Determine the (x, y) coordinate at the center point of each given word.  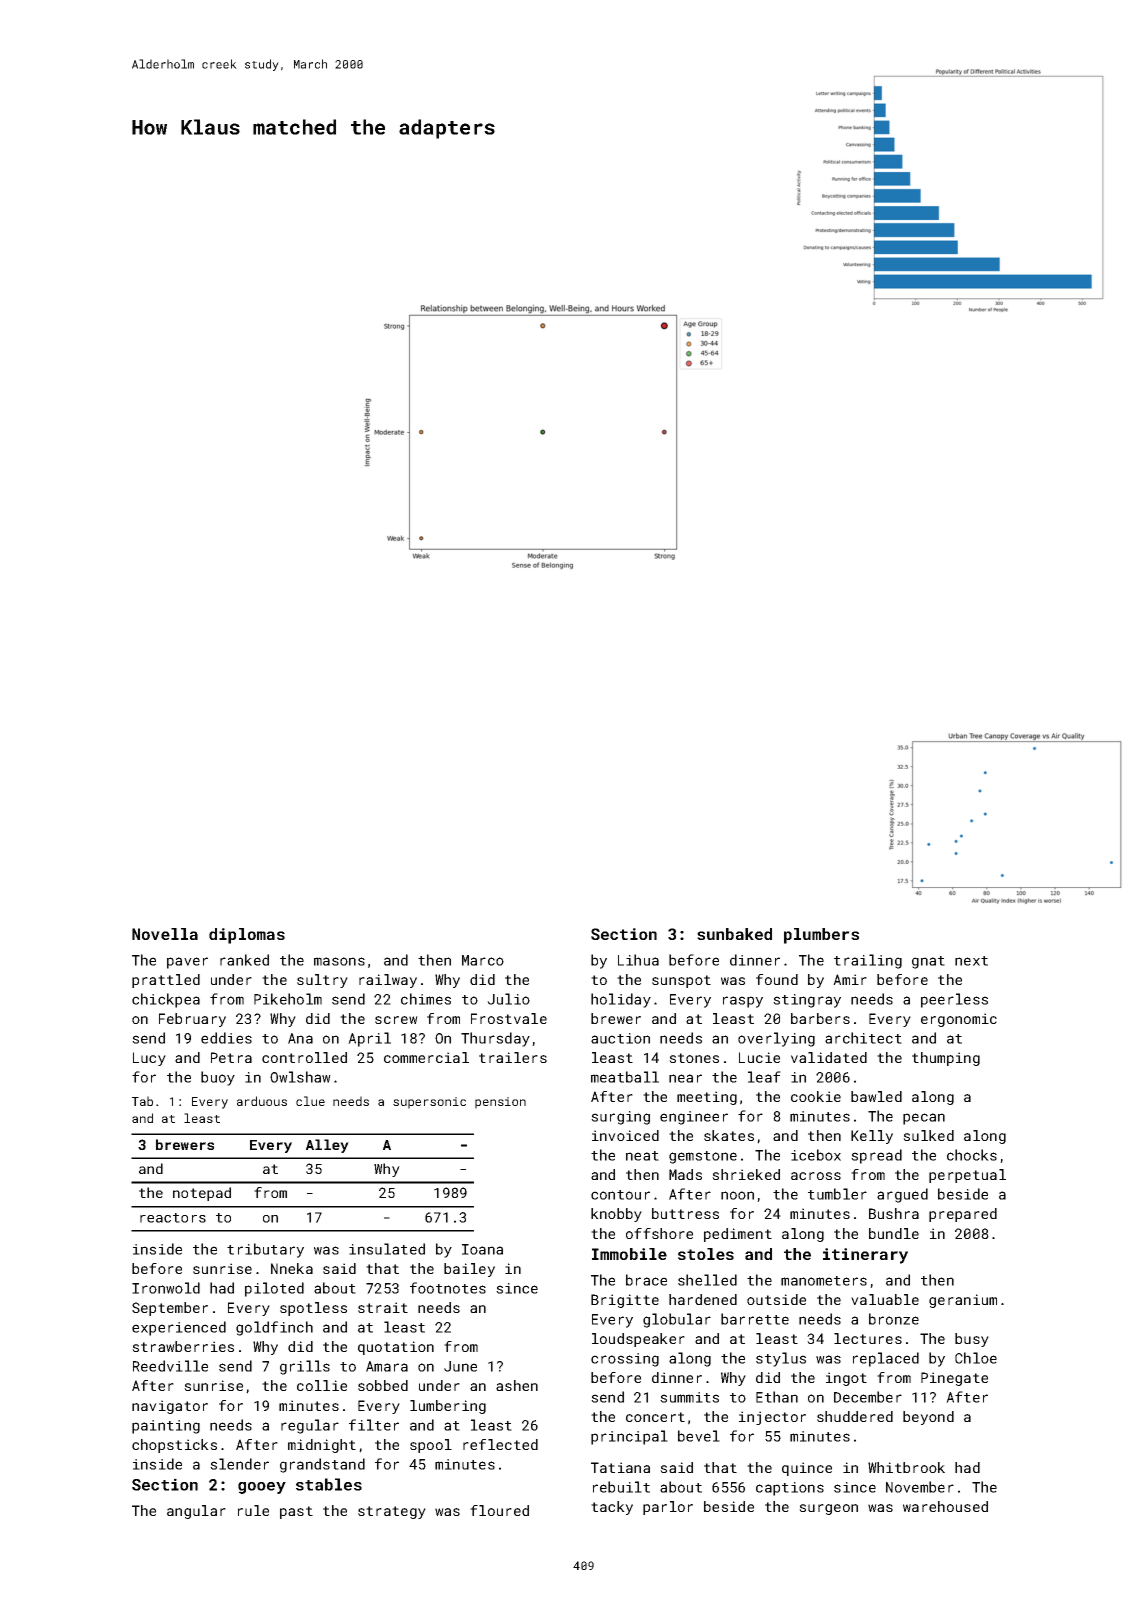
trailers (513, 1057)
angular (196, 1512)
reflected (500, 1444)
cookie (816, 1096)
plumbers (821, 936)
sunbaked (734, 934)
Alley (327, 1146)
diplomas (247, 936)
